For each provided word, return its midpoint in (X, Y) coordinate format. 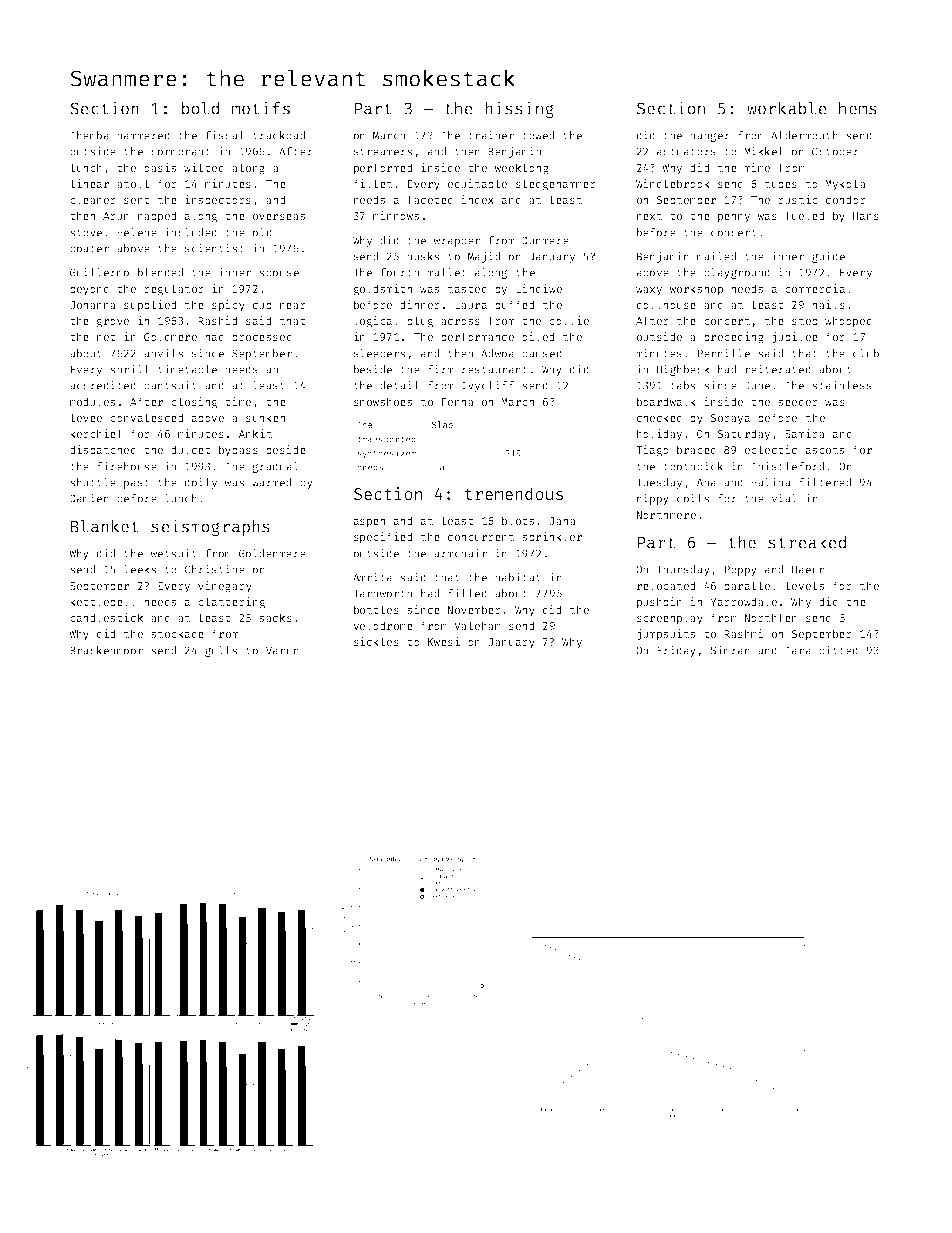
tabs (682, 385)
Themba (89, 135)
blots (518, 520)
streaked (807, 542)
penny (734, 218)
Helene (137, 232)
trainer (491, 135)
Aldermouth (804, 135)
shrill (129, 369)
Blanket (105, 526)
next (649, 216)
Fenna (458, 402)
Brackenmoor (106, 650)
